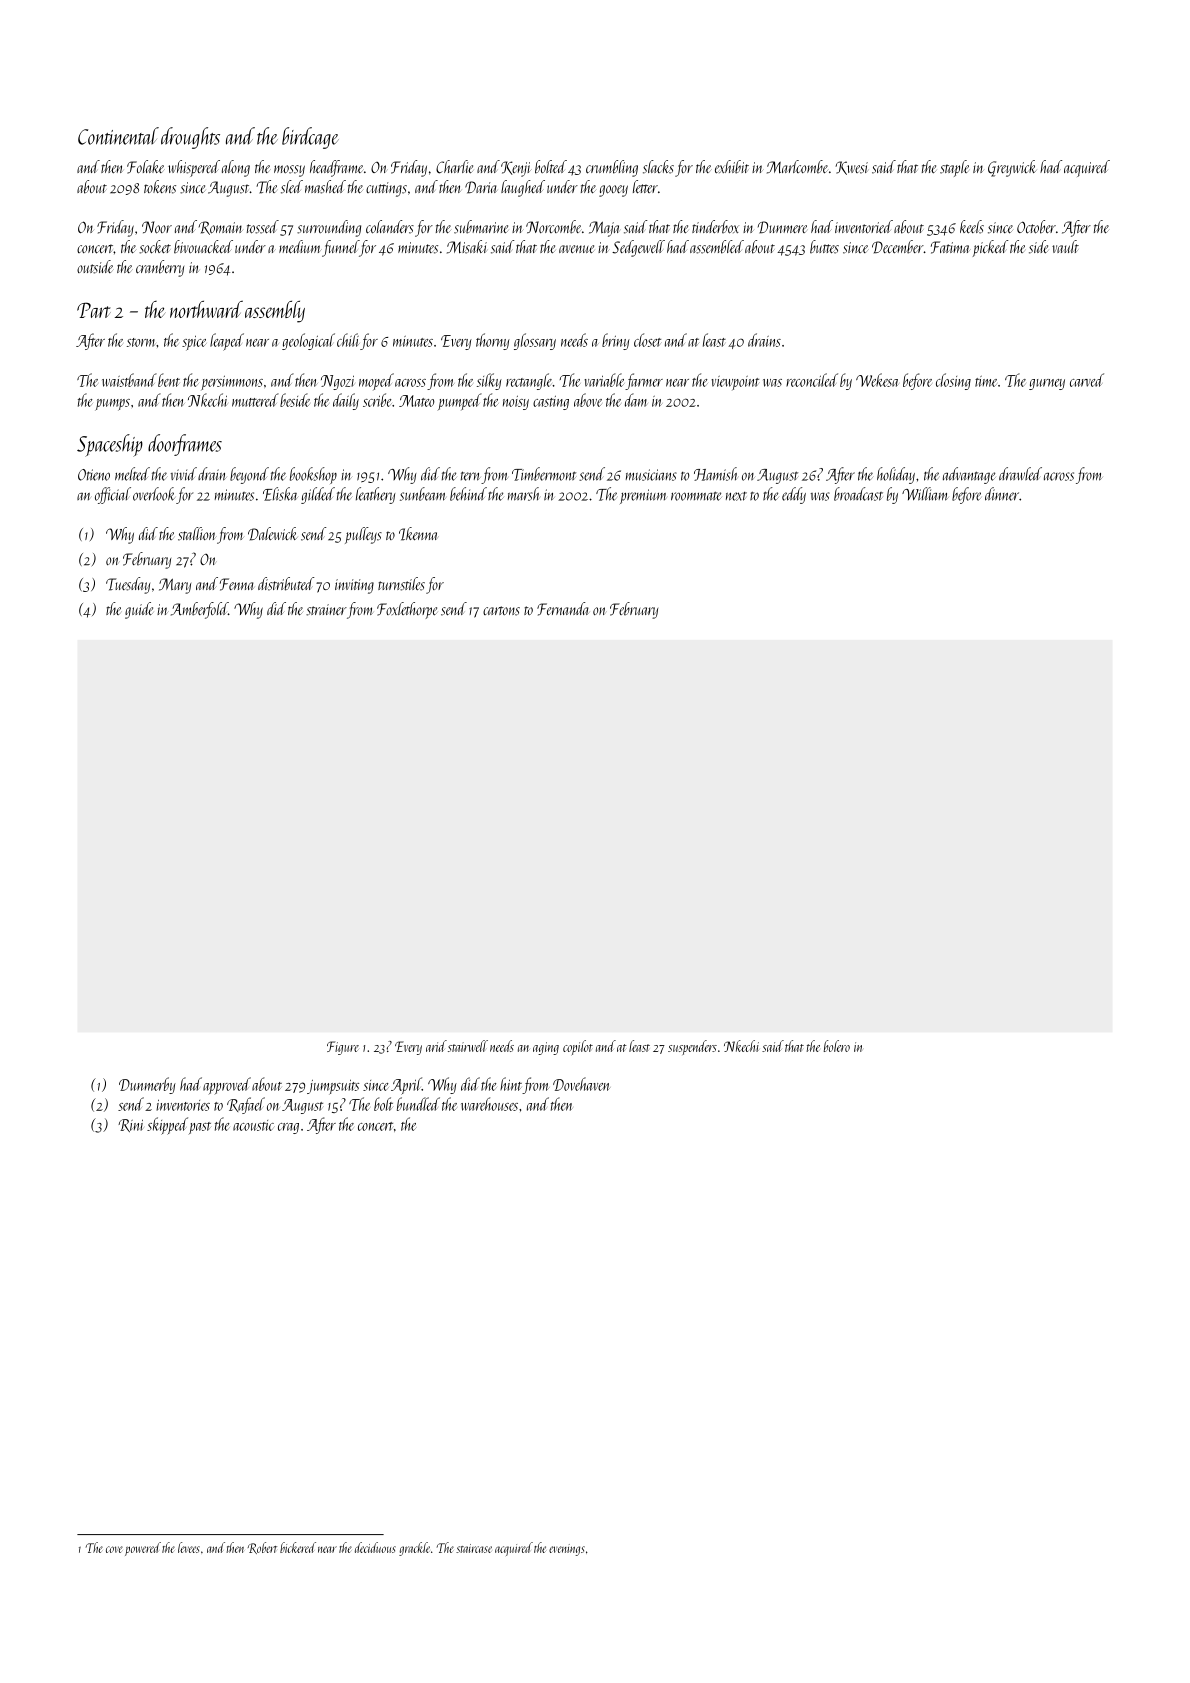 The height and width of the screenshot is (1683, 1190). What do you see at coordinates (567, 1550) in the screenshot?
I see `evenings` at bounding box center [567, 1550].
